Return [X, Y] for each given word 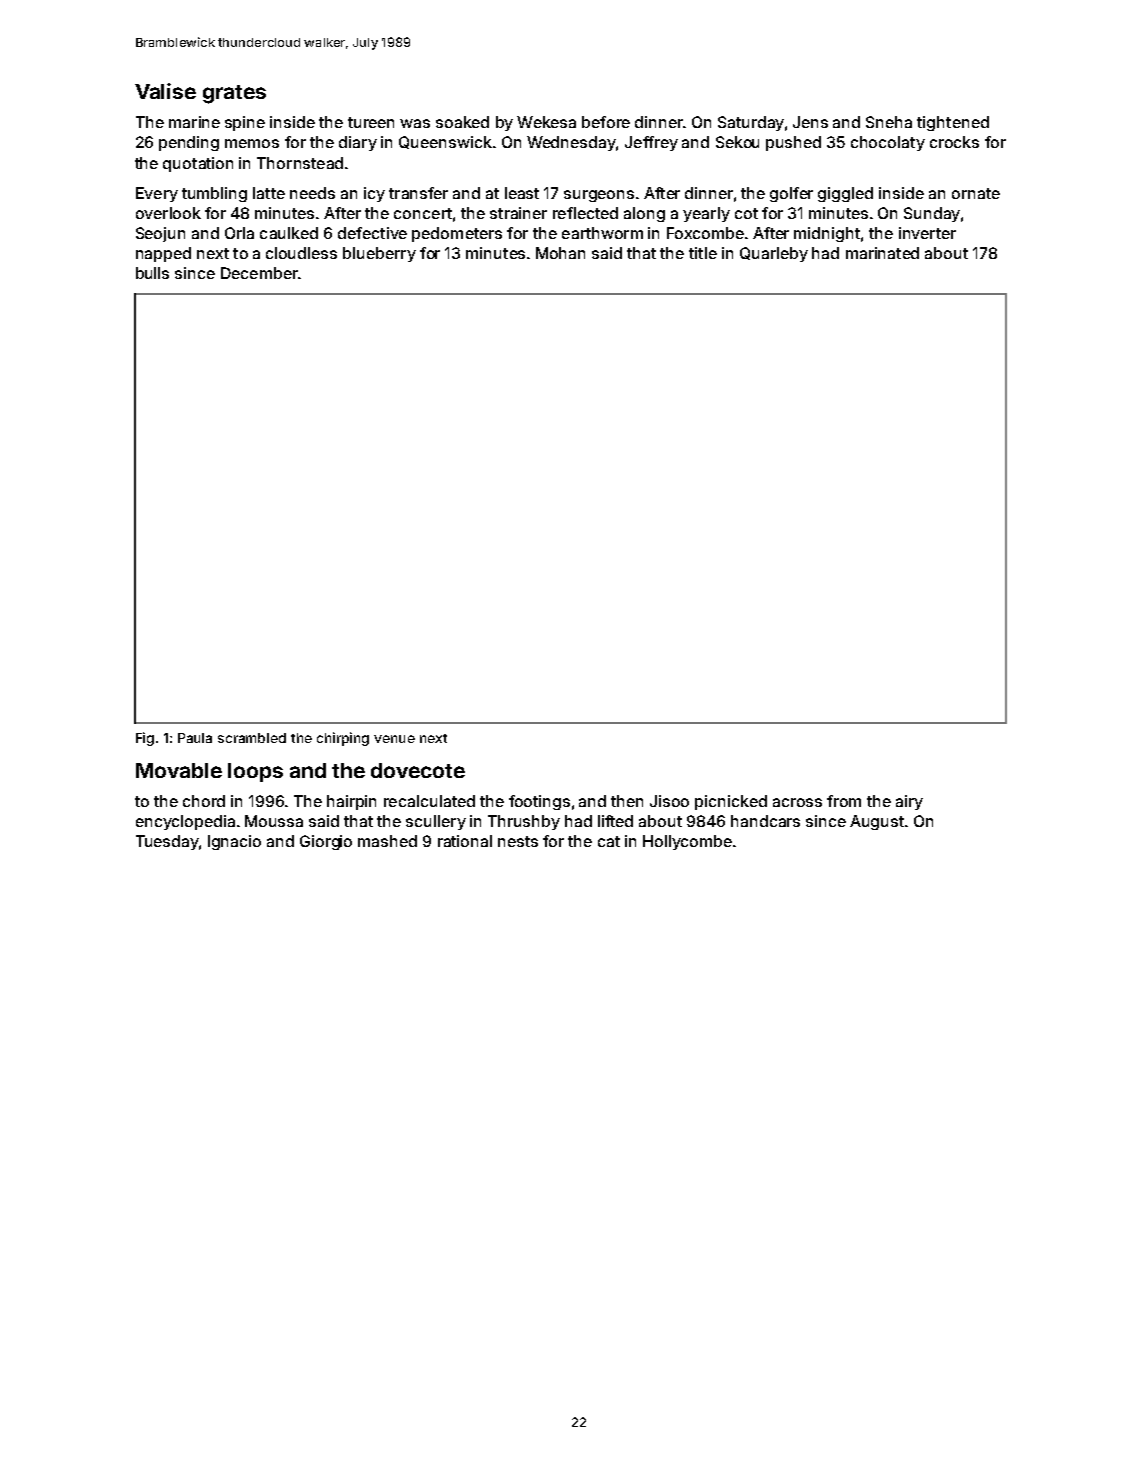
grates [234, 94]
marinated [882, 253]
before [606, 122]
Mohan [560, 253]
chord [204, 801]
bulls [152, 273]
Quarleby [774, 254]
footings [539, 802]
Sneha [889, 122]
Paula [195, 738]
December [259, 273]
